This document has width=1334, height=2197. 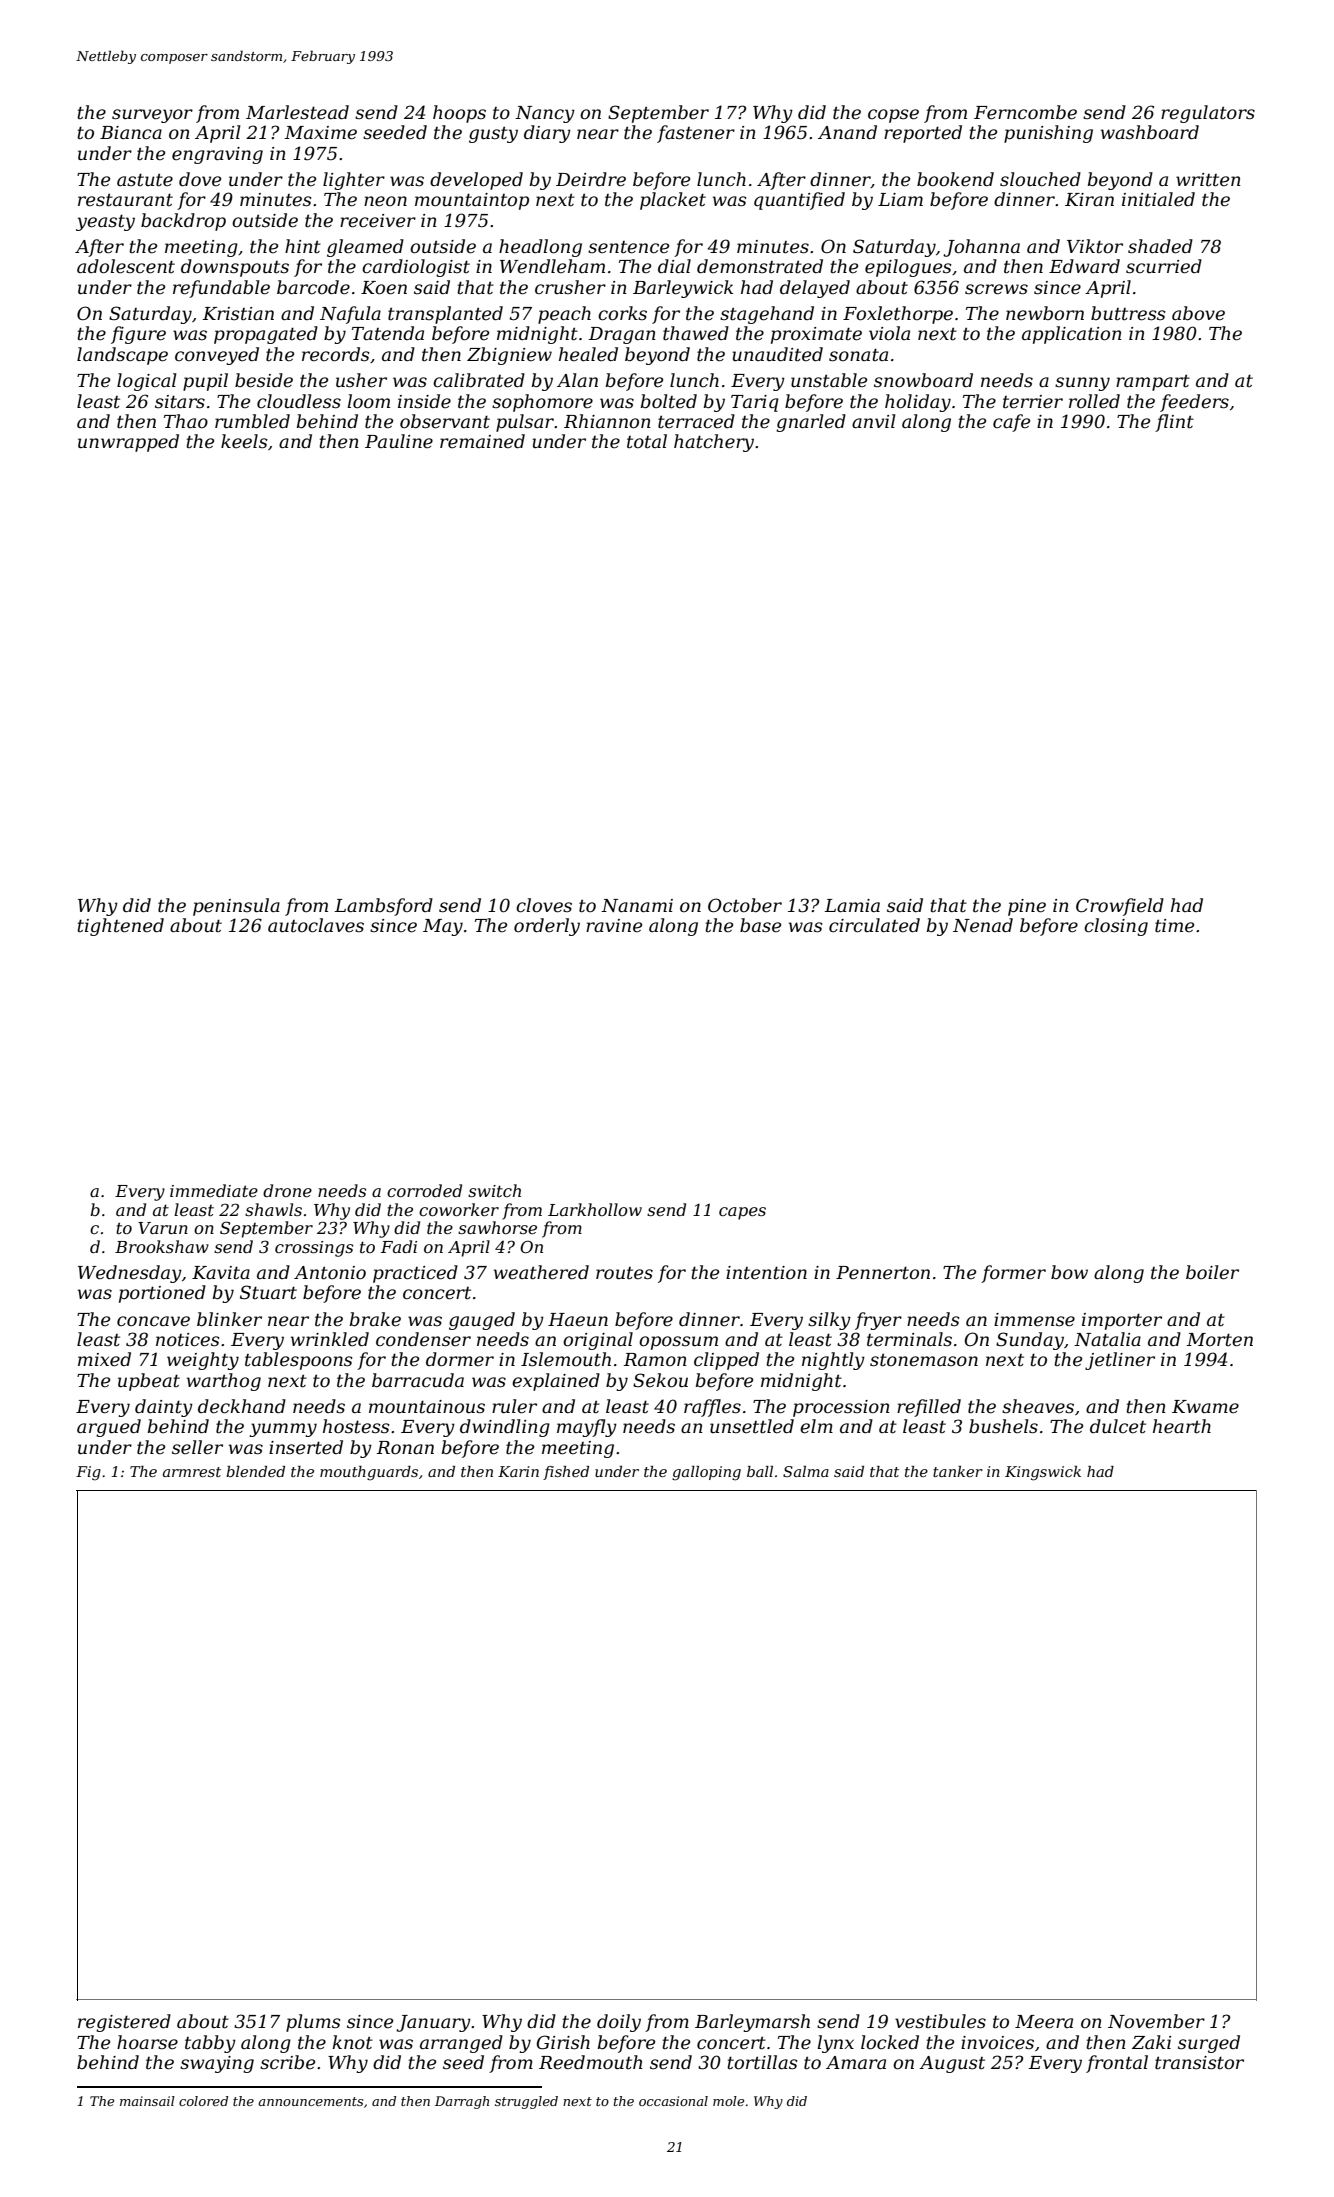 I want to click on armrest, so click(x=192, y=1472).
